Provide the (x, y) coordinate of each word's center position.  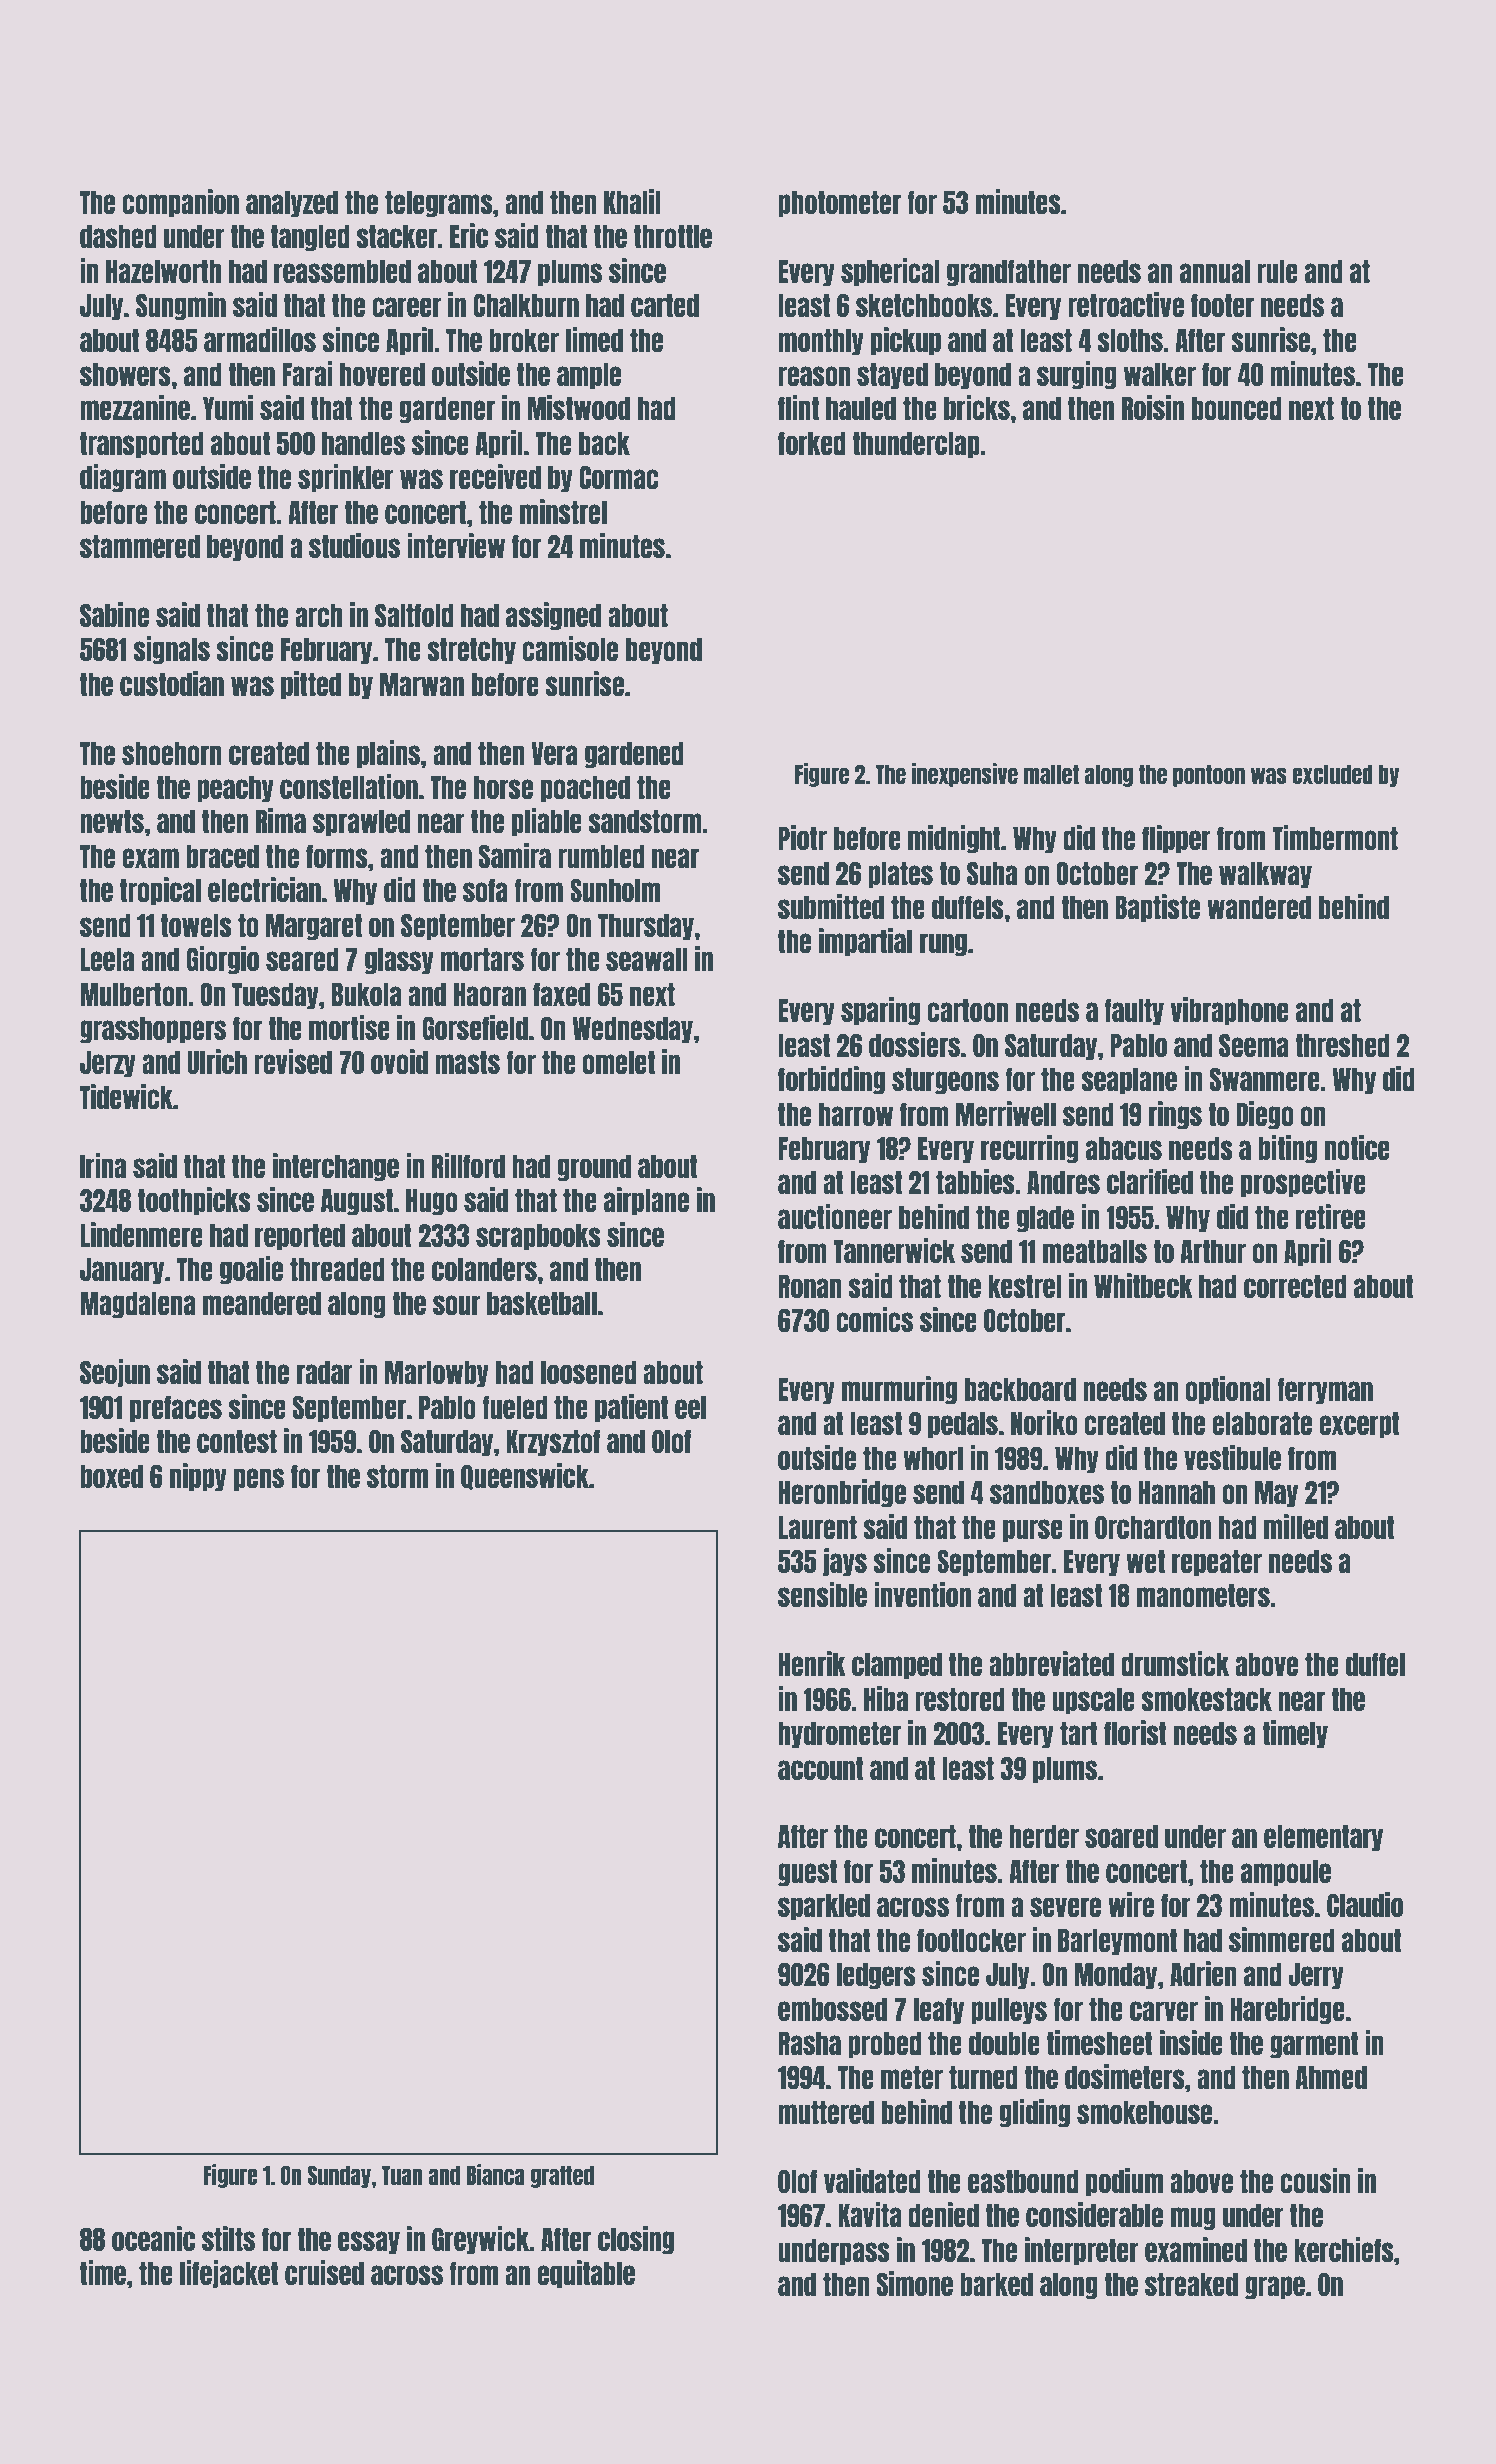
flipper (1176, 839)
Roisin (1153, 407)
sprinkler (346, 478)
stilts (228, 2238)
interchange (336, 1167)
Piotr (802, 837)
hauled (861, 408)
